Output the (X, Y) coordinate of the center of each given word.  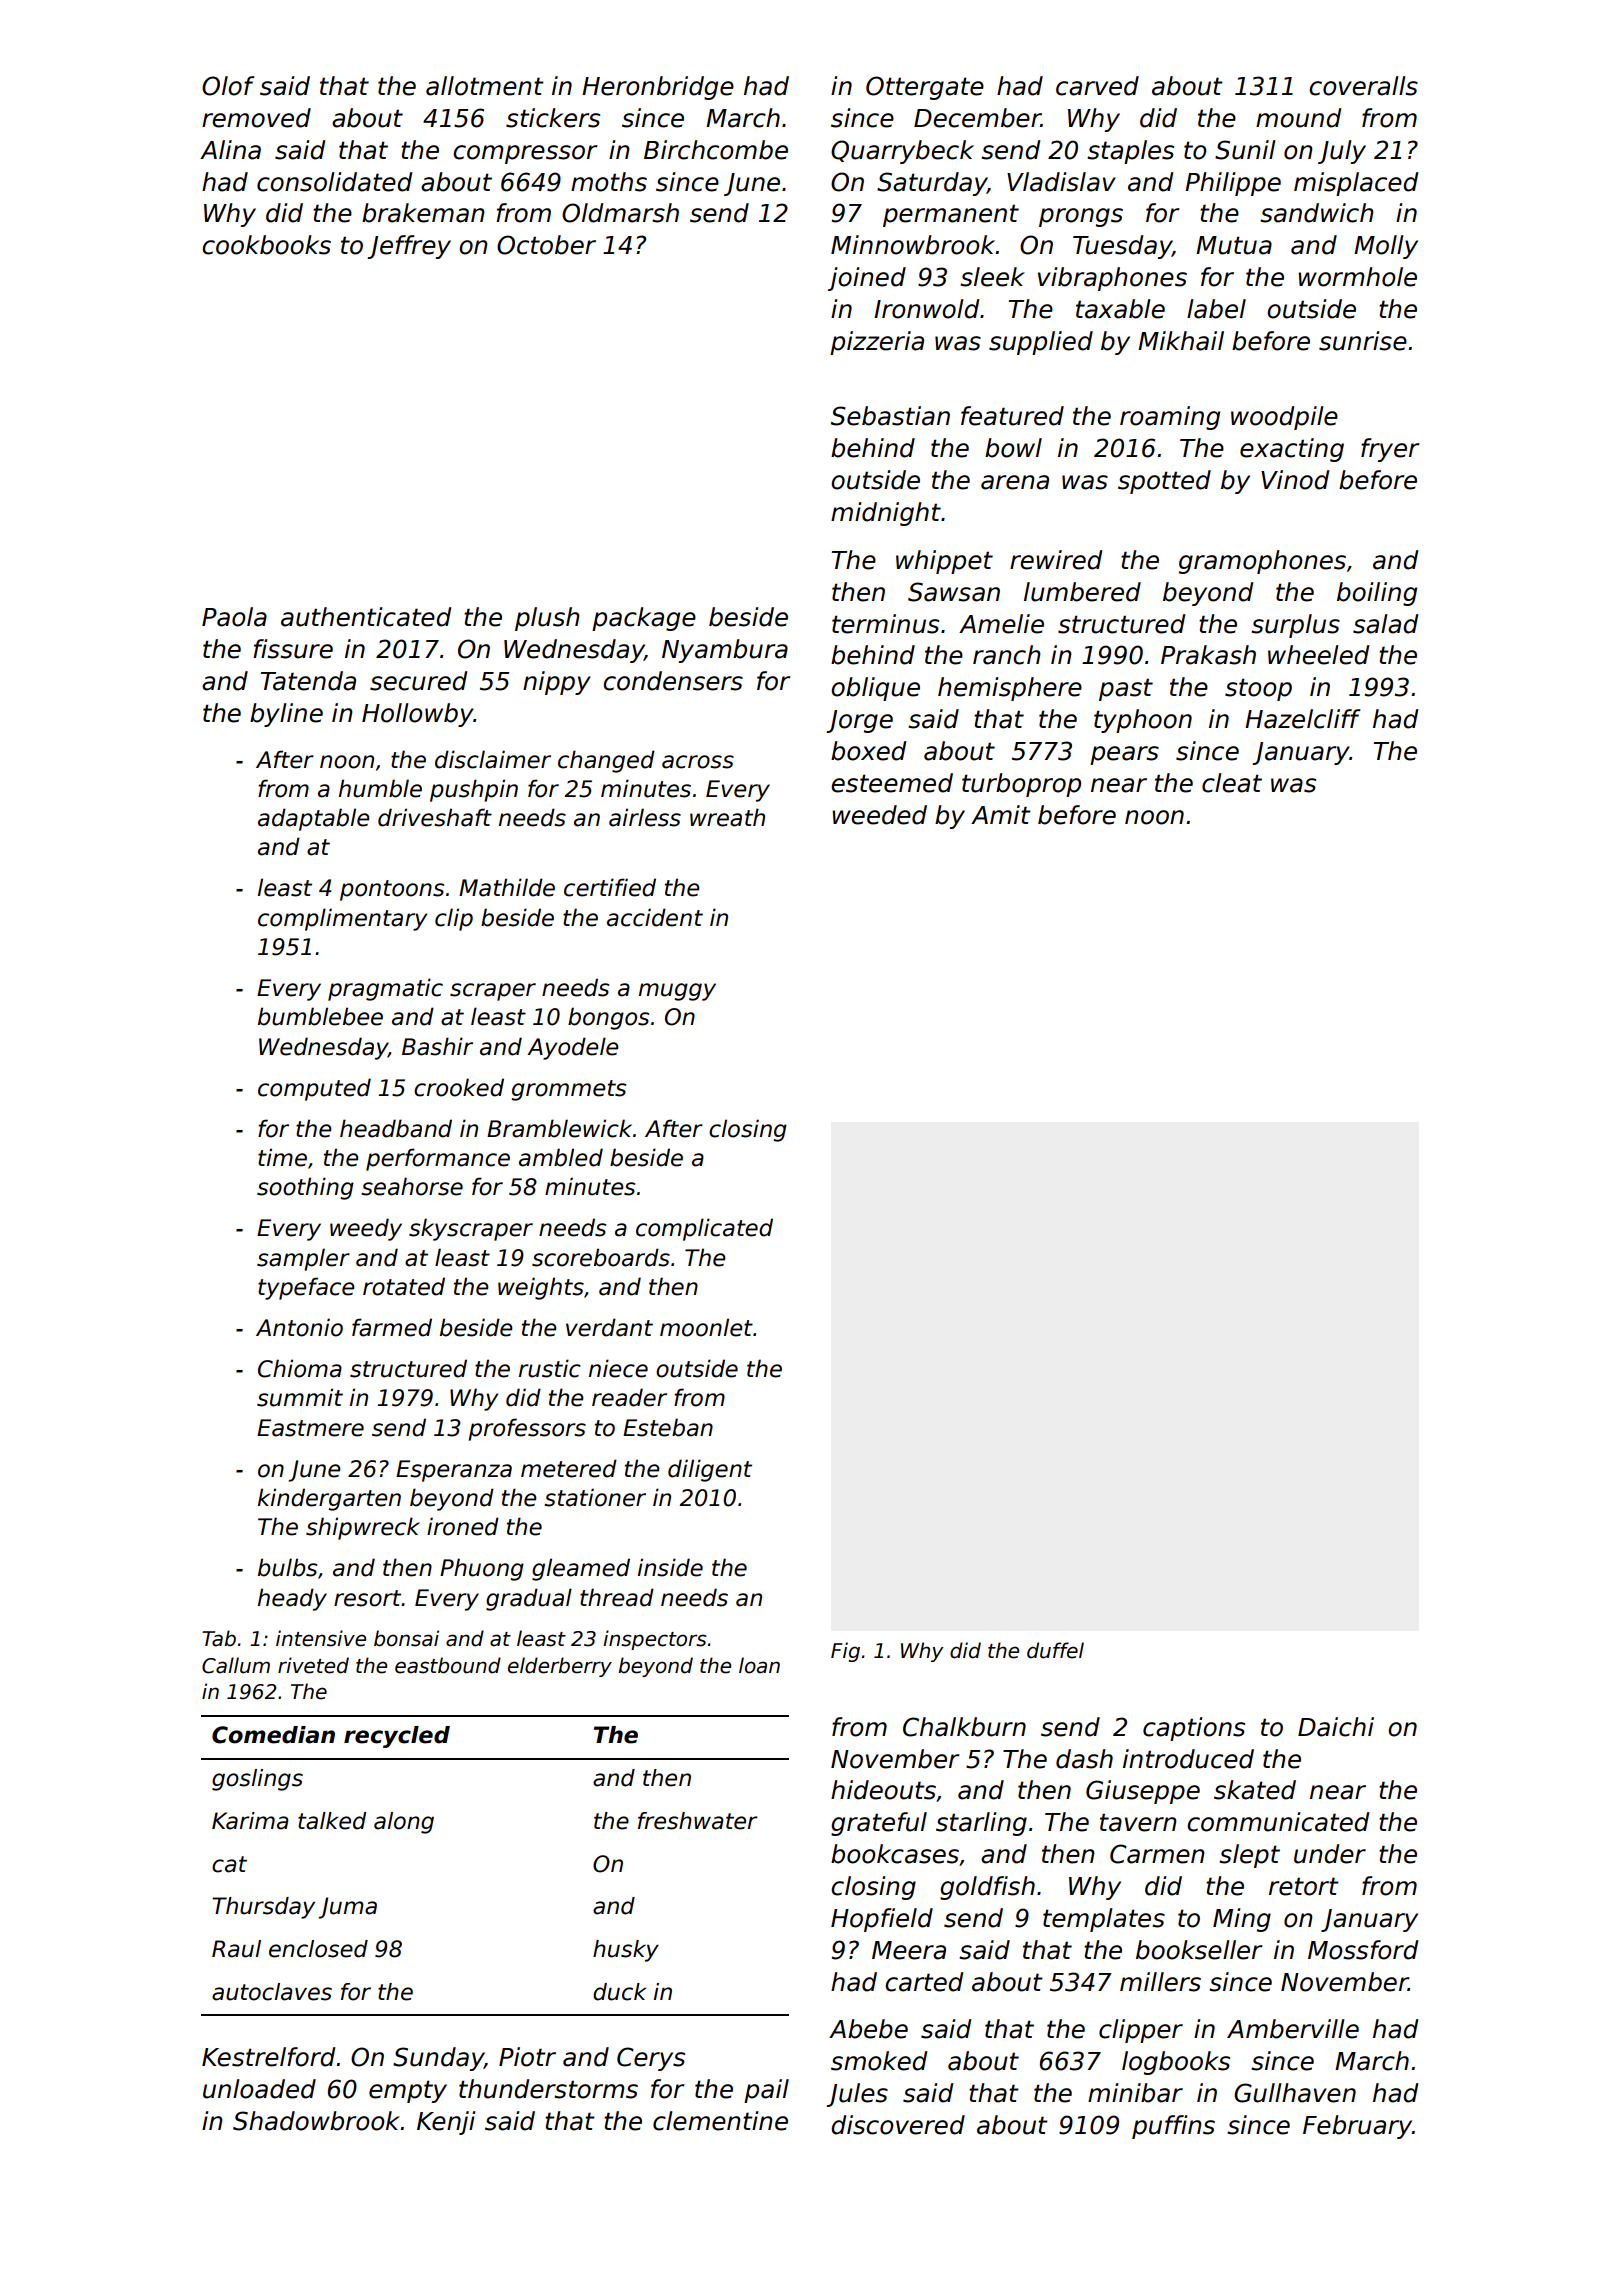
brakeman (423, 213)
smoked (879, 2061)
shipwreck (363, 1528)
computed (314, 1089)
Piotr (527, 2057)
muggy (677, 992)
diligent (710, 1470)
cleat (1232, 783)
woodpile (1284, 418)
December (977, 118)
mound (1298, 118)
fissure (293, 649)
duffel (1055, 1650)
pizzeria (877, 343)
